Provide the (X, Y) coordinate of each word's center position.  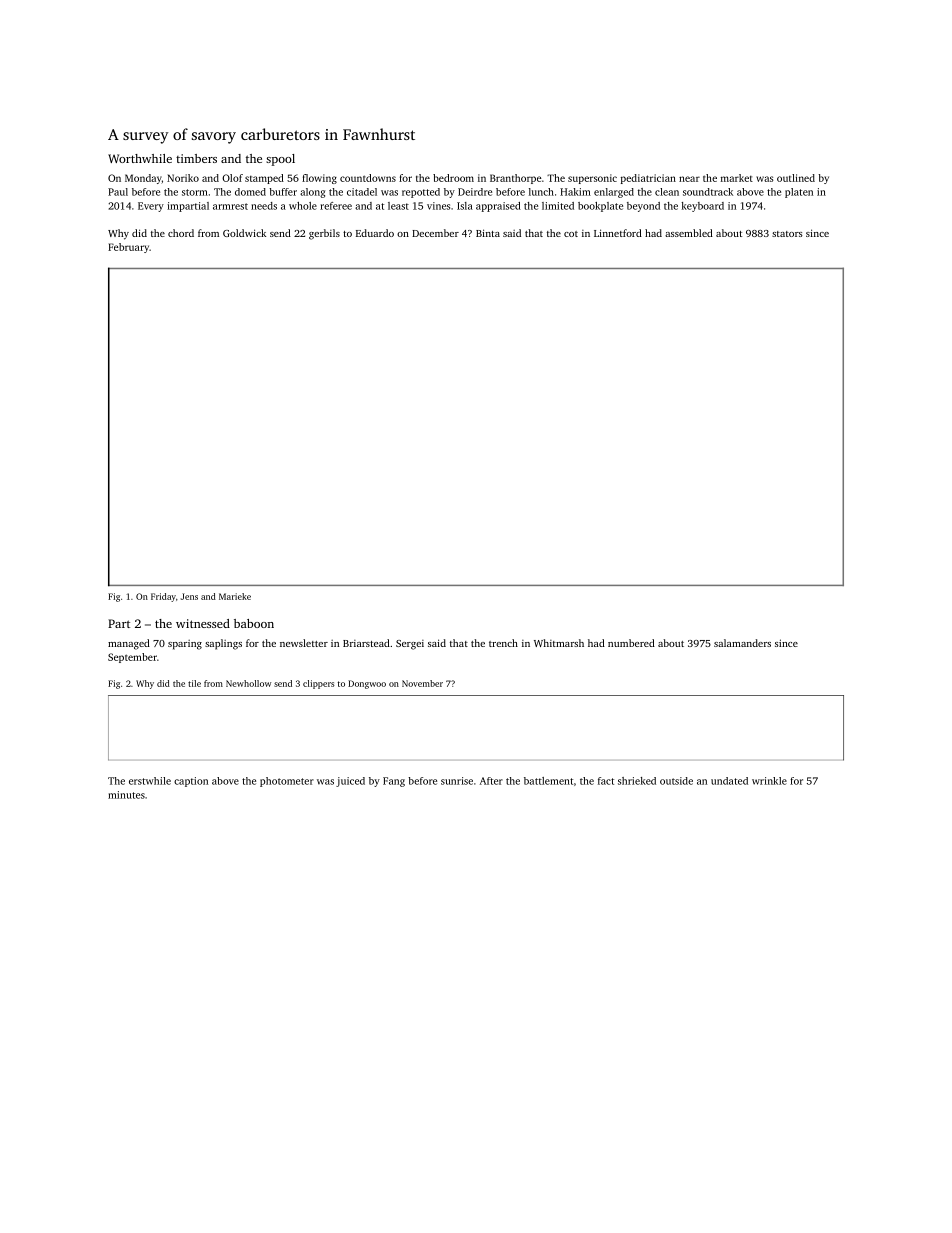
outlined (796, 178)
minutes (126, 795)
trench (503, 643)
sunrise (457, 781)
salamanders (742, 643)
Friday (163, 597)
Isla (465, 206)
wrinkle (769, 781)
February (128, 248)
